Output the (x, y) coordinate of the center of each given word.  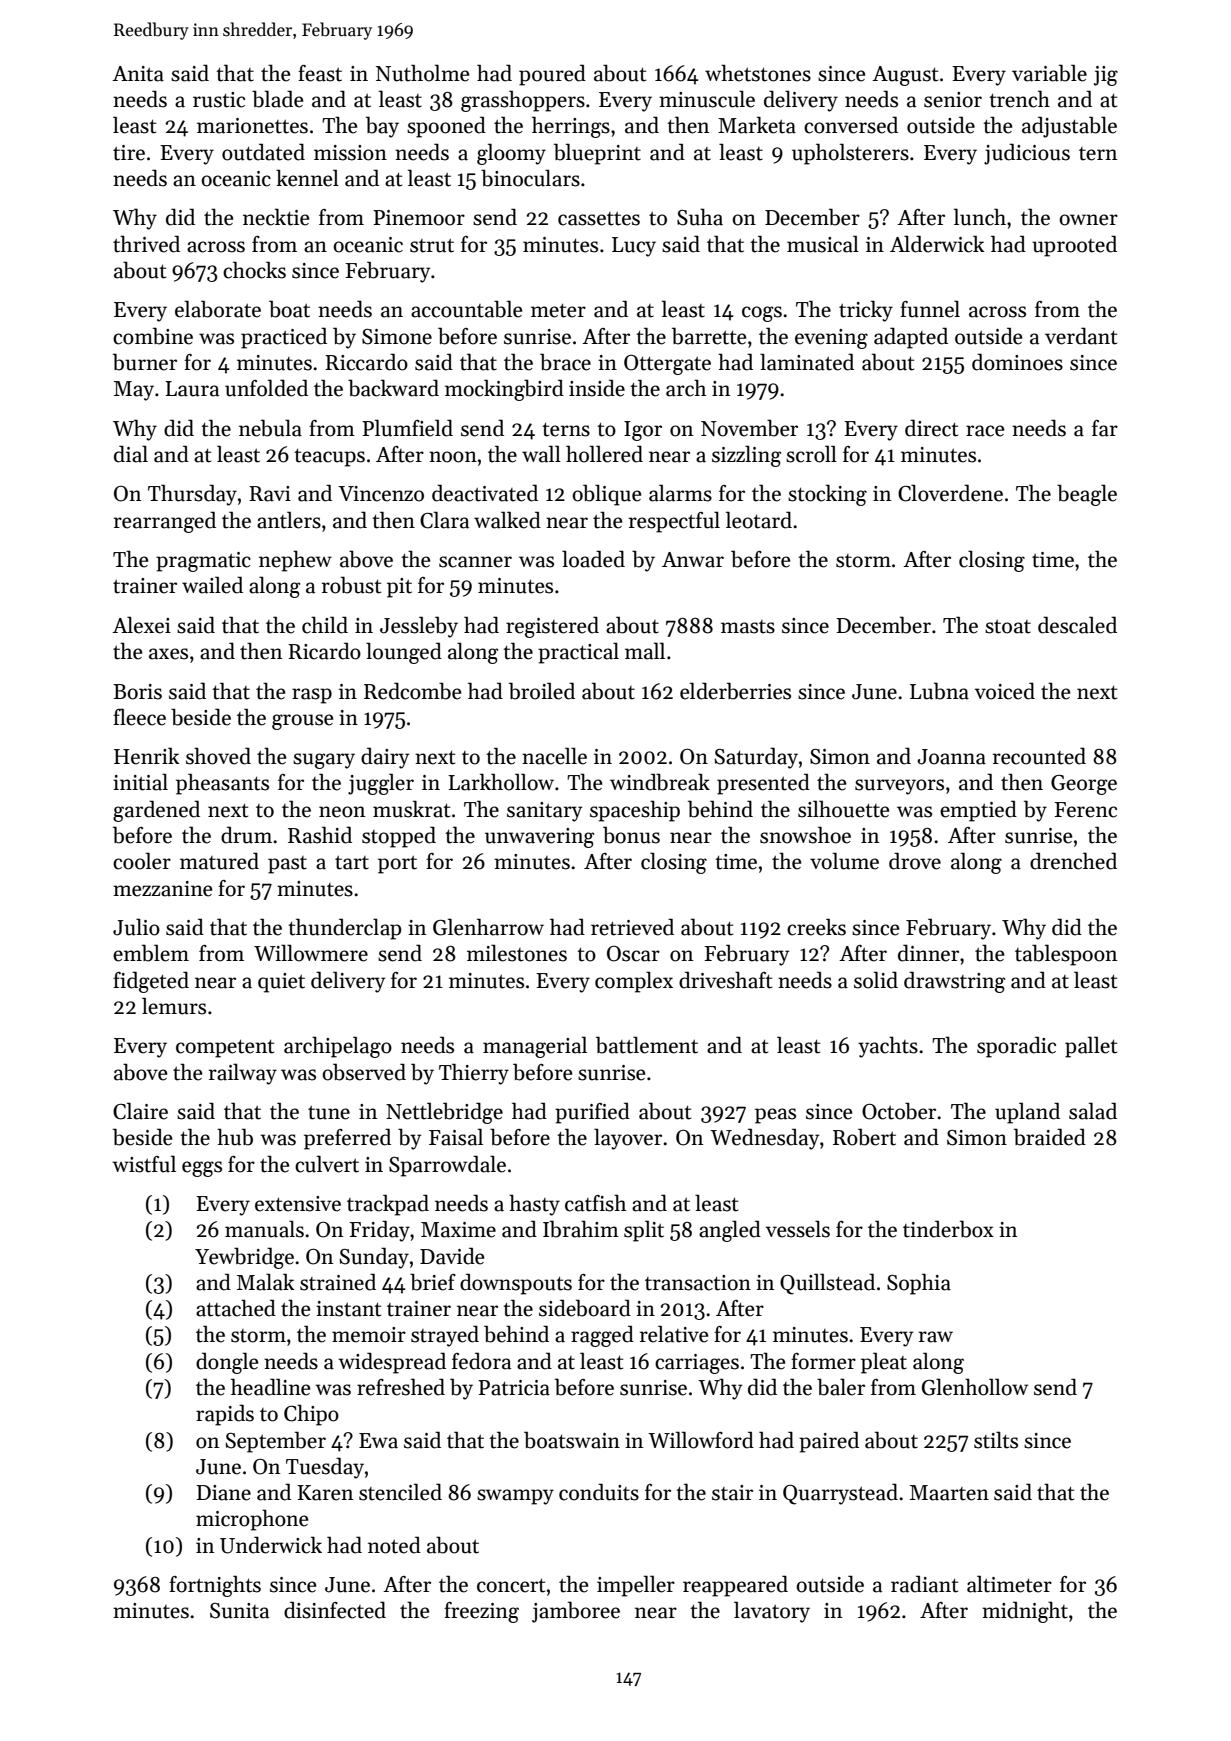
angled (730, 1231)
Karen (325, 1493)
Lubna (939, 691)
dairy (385, 758)
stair (732, 1493)
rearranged (165, 522)
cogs (762, 314)
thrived (146, 244)
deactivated (485, 493)
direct (931, 428)
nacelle (554, 756)
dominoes (1017, 362)
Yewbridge (244, 1258)
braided (1050, 1137)
